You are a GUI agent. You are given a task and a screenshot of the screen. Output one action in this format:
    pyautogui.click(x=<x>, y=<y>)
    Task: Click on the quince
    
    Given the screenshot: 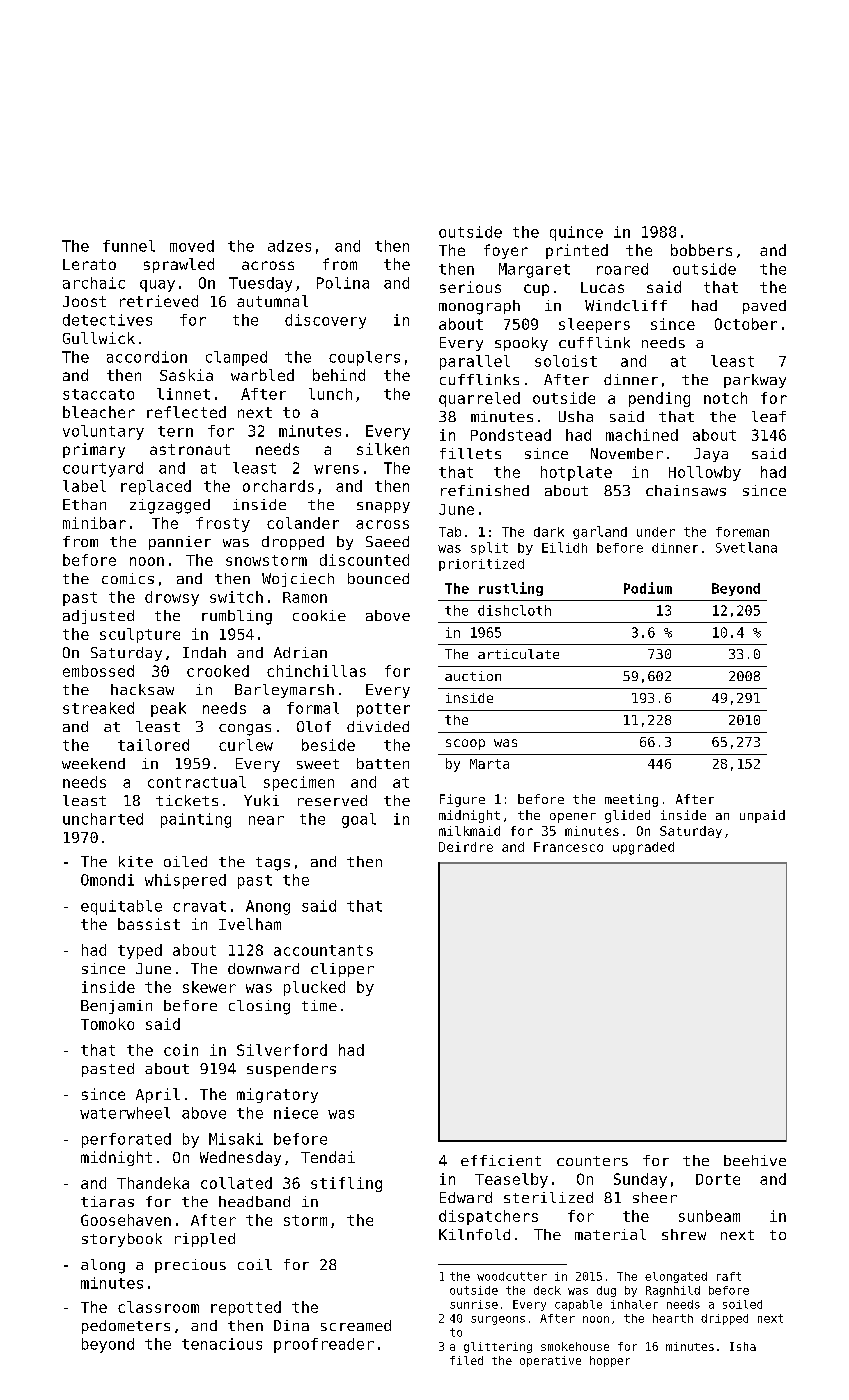 What is the action you would take?
    pyautogui.click(x=576, y=233)
